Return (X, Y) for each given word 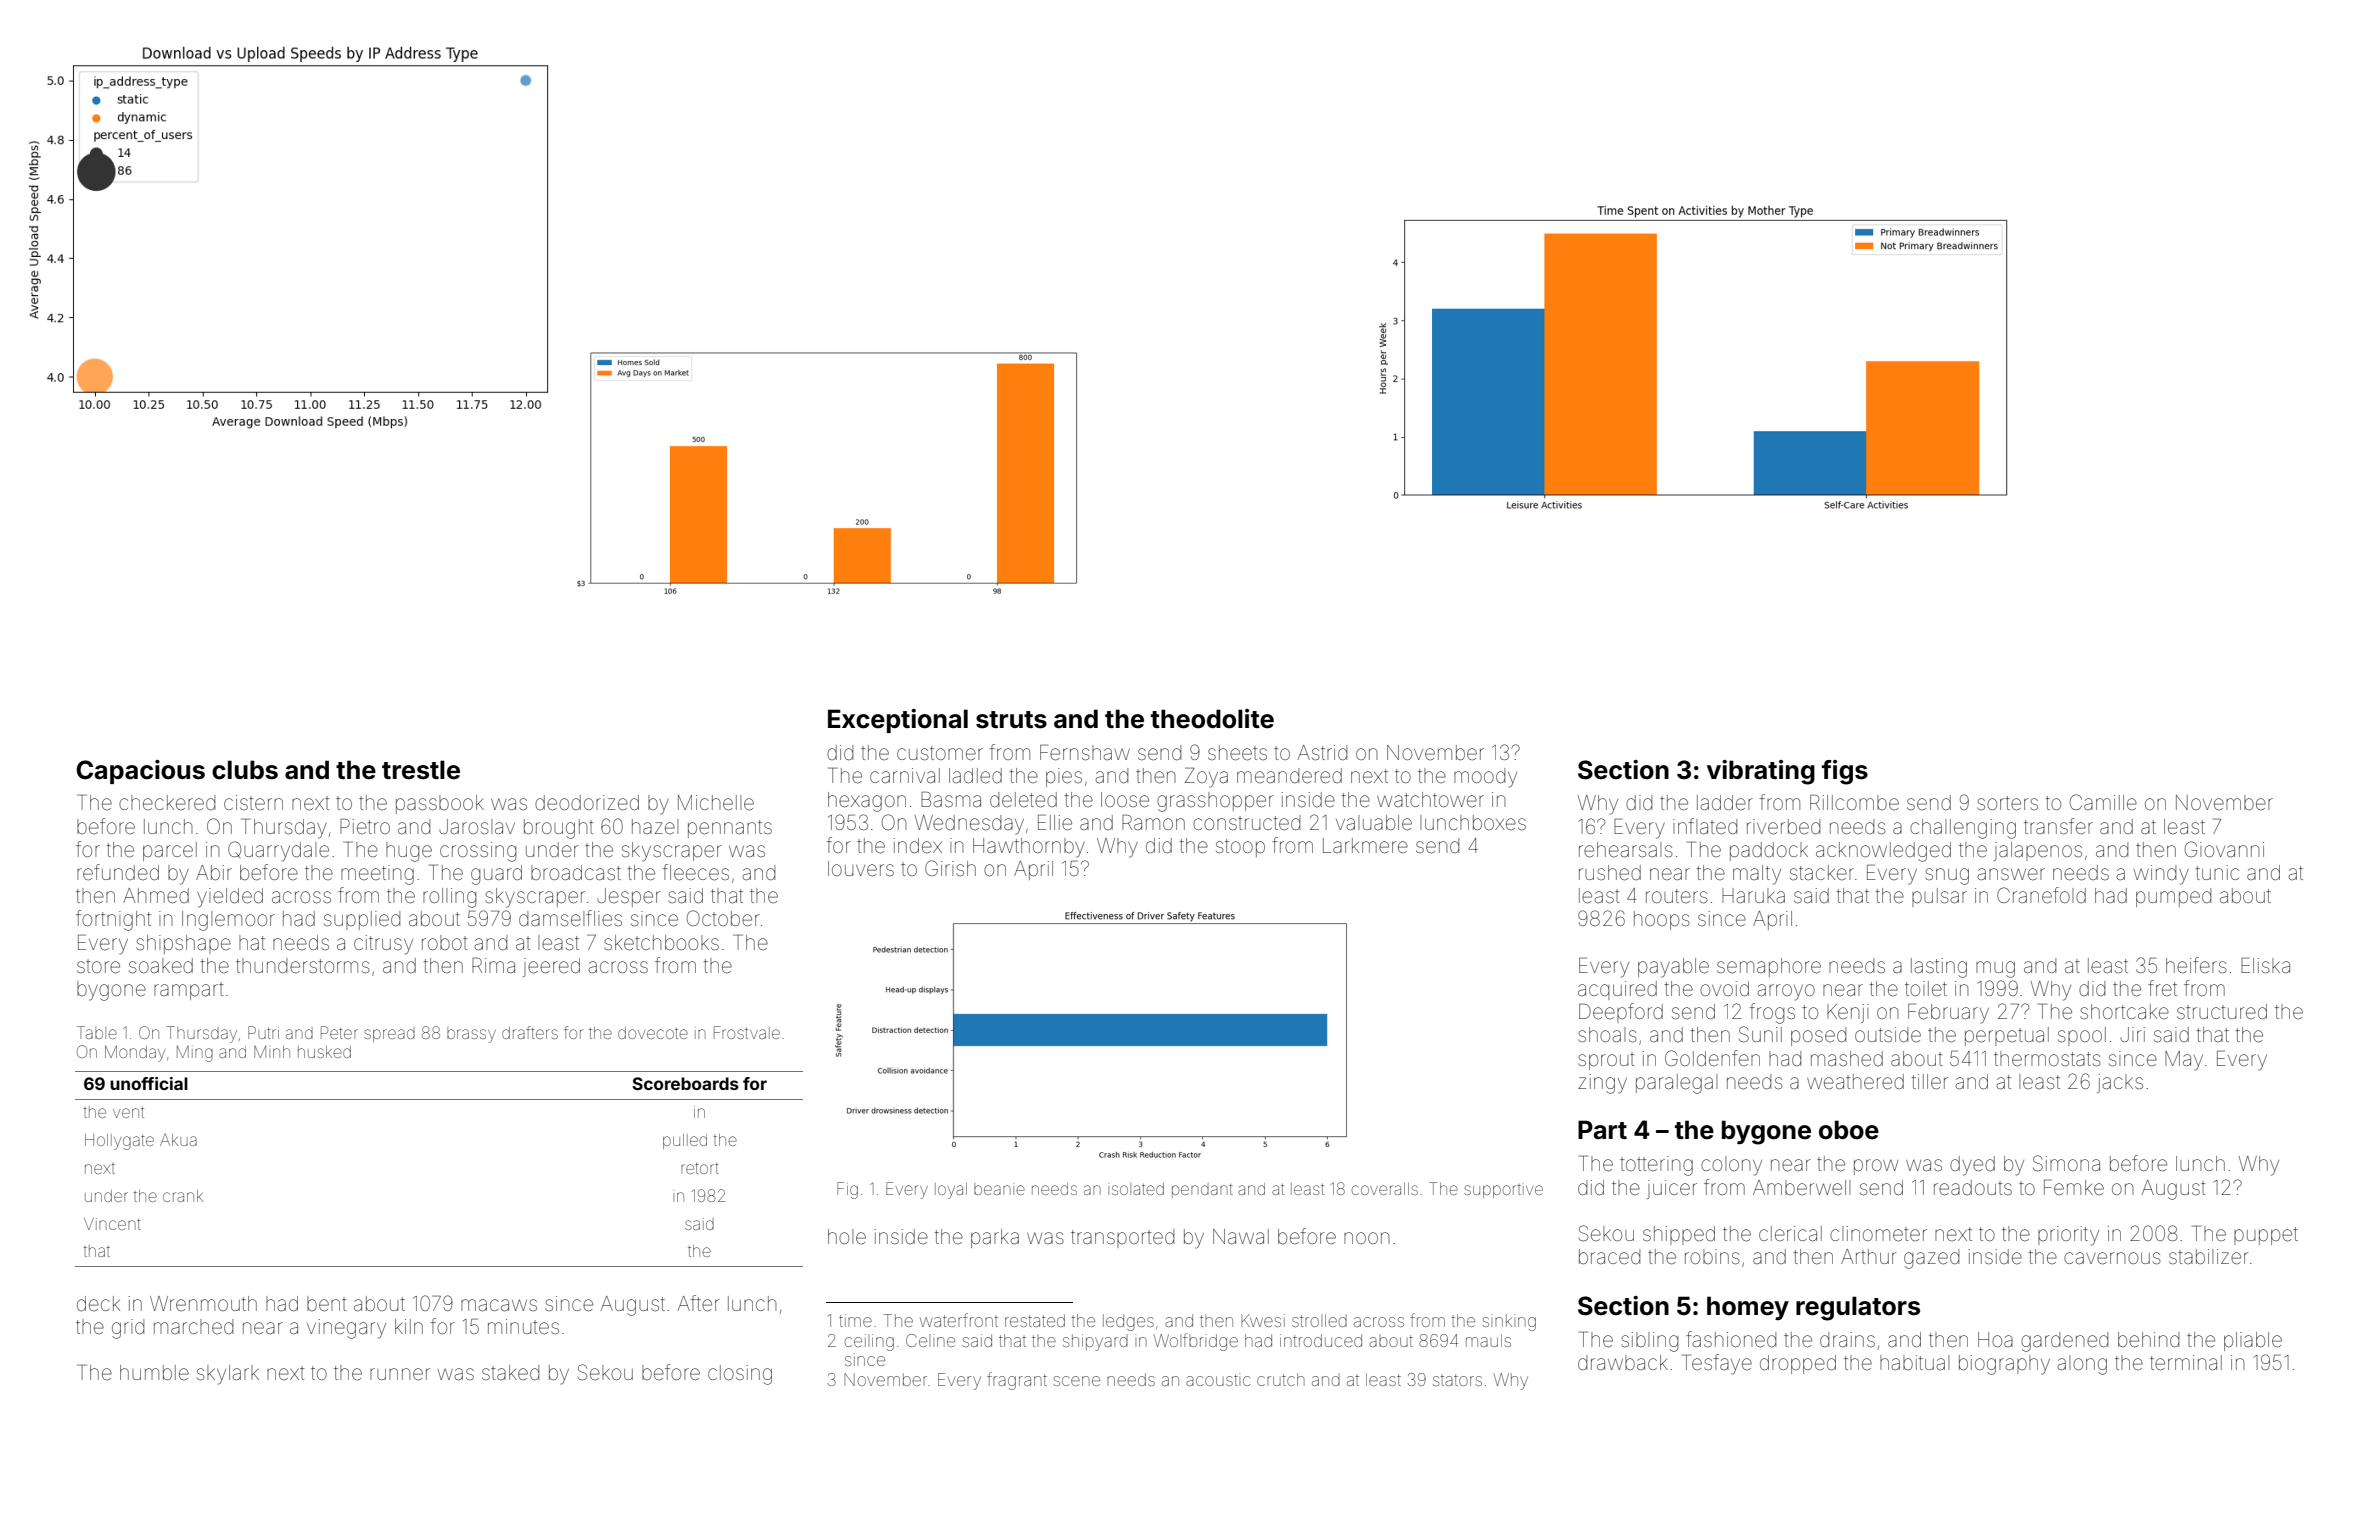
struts (1011, 720)
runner (400, 1374)
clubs (245, 770)
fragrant (1017, 1381)
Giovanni (2224, 849)
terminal (2186, 1363)
